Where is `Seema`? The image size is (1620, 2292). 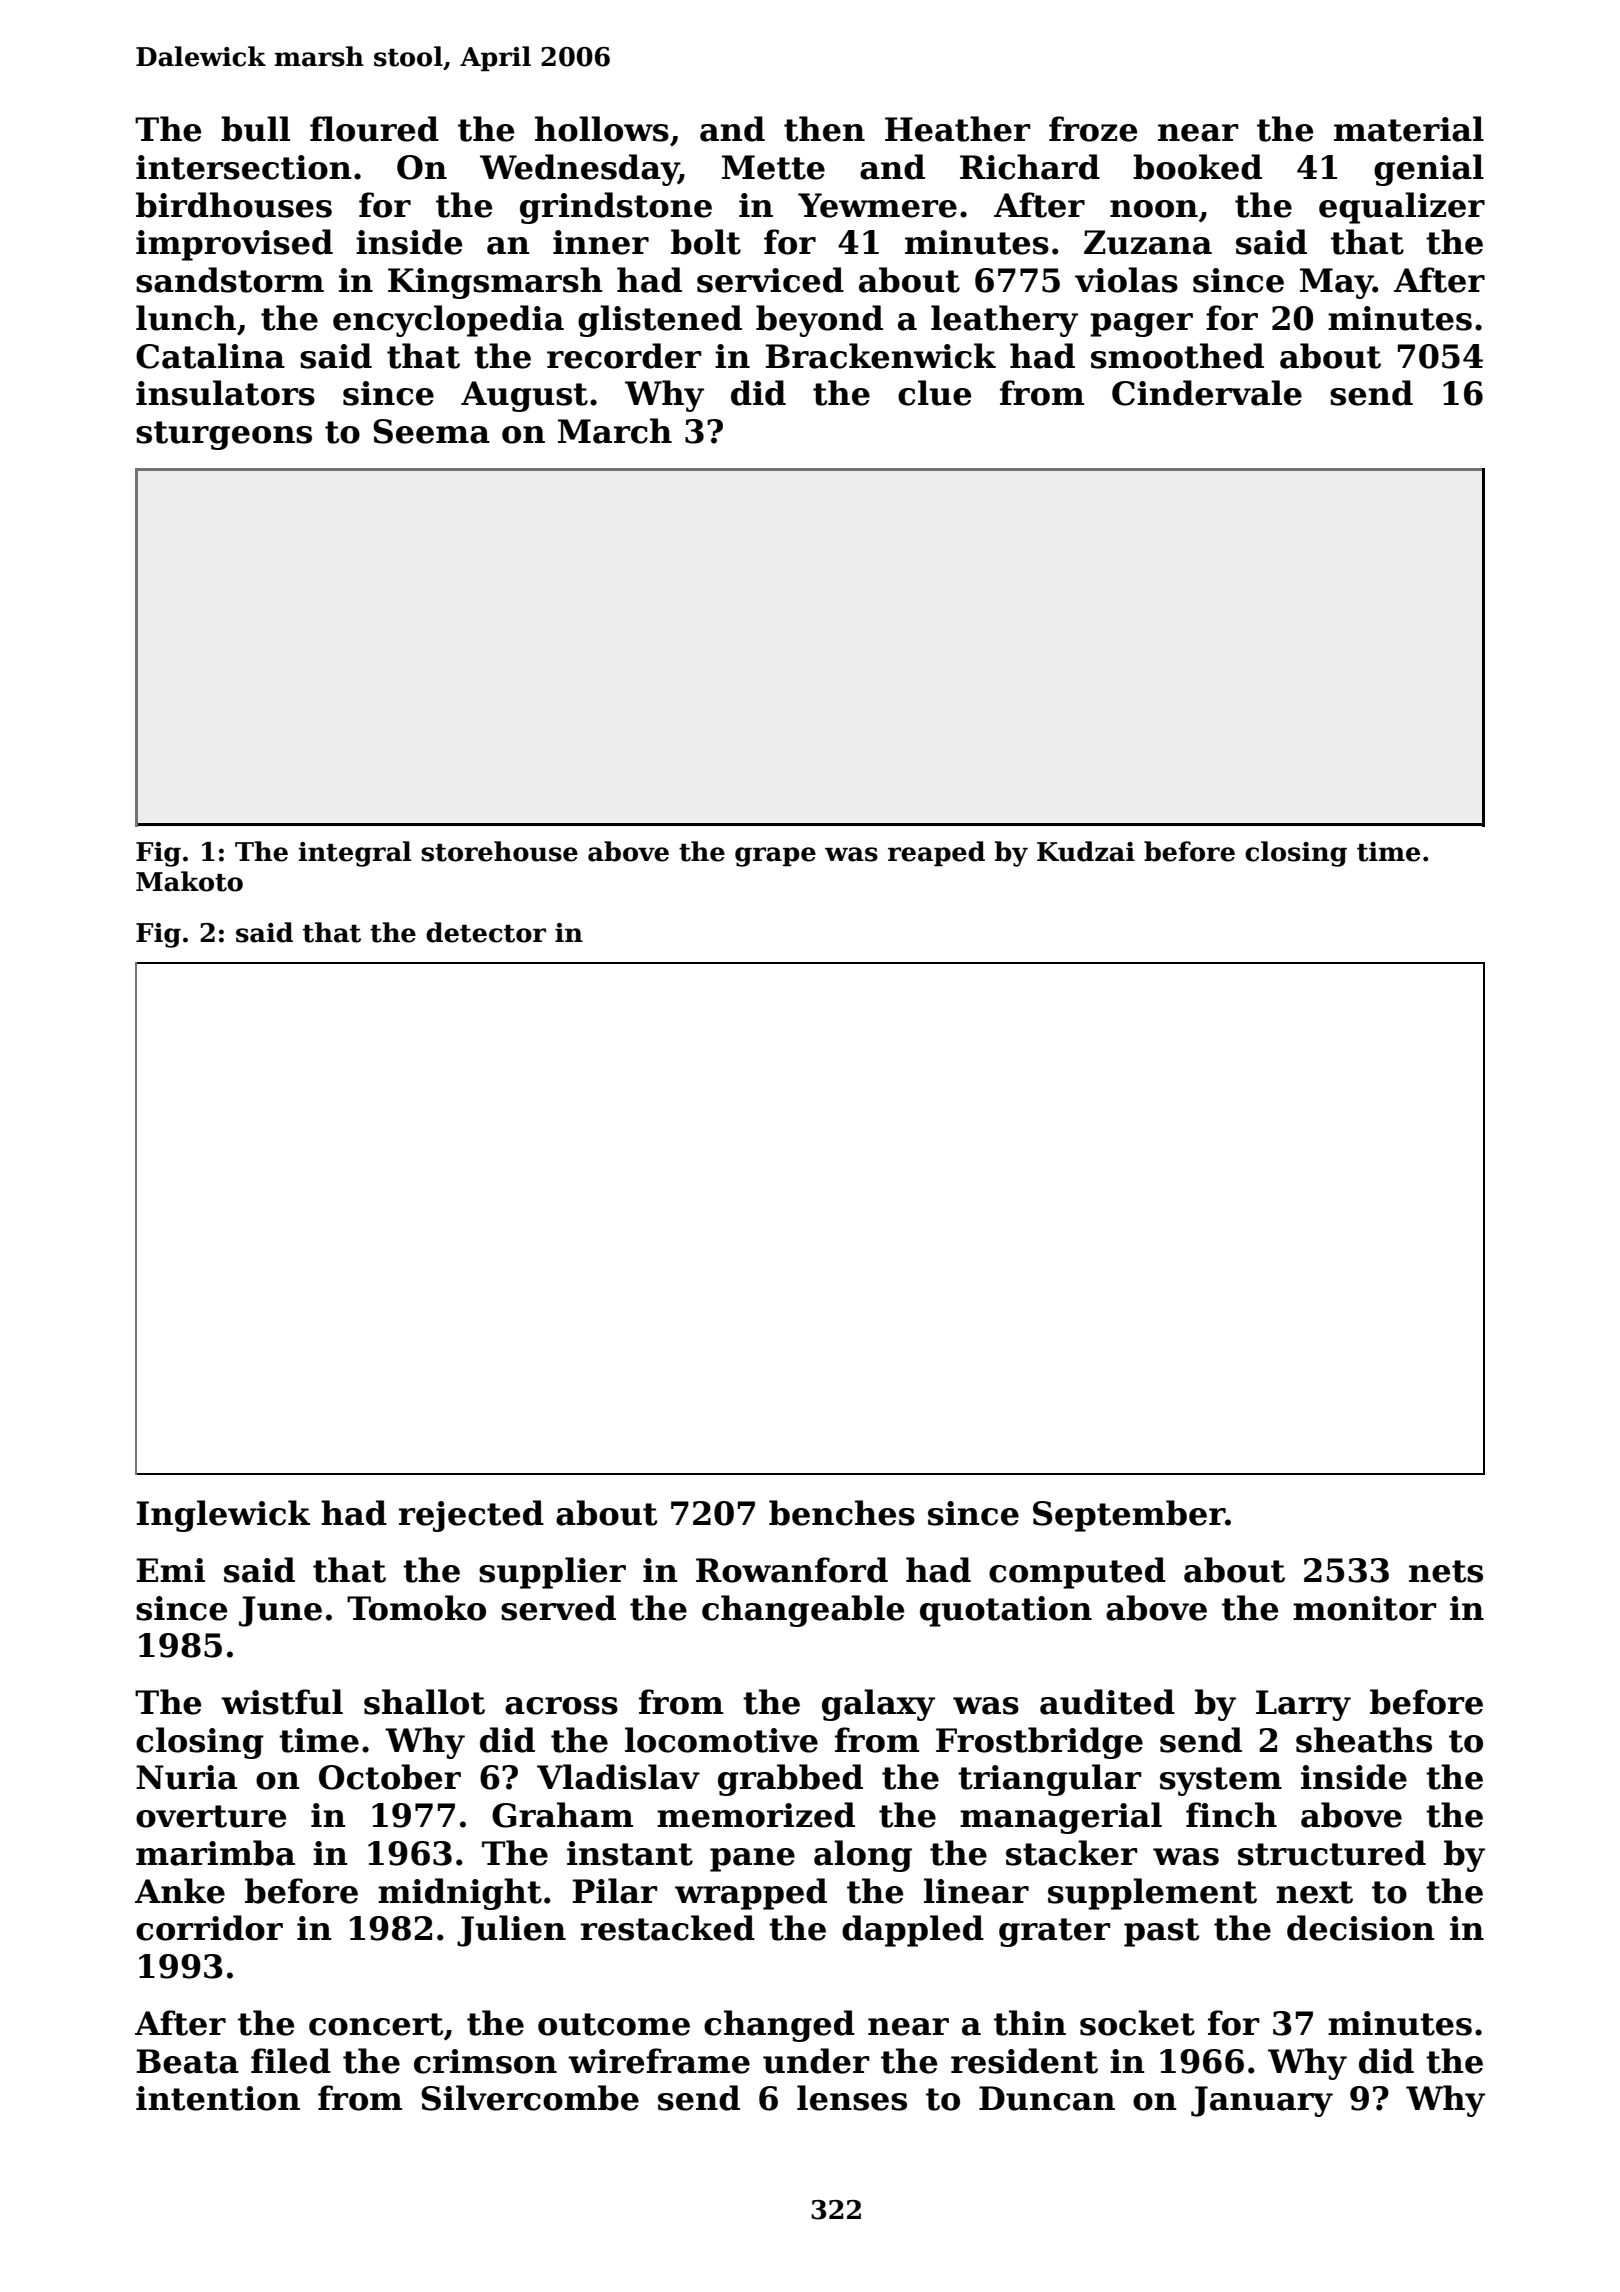
Seema is located at coordinates (431, 431).
